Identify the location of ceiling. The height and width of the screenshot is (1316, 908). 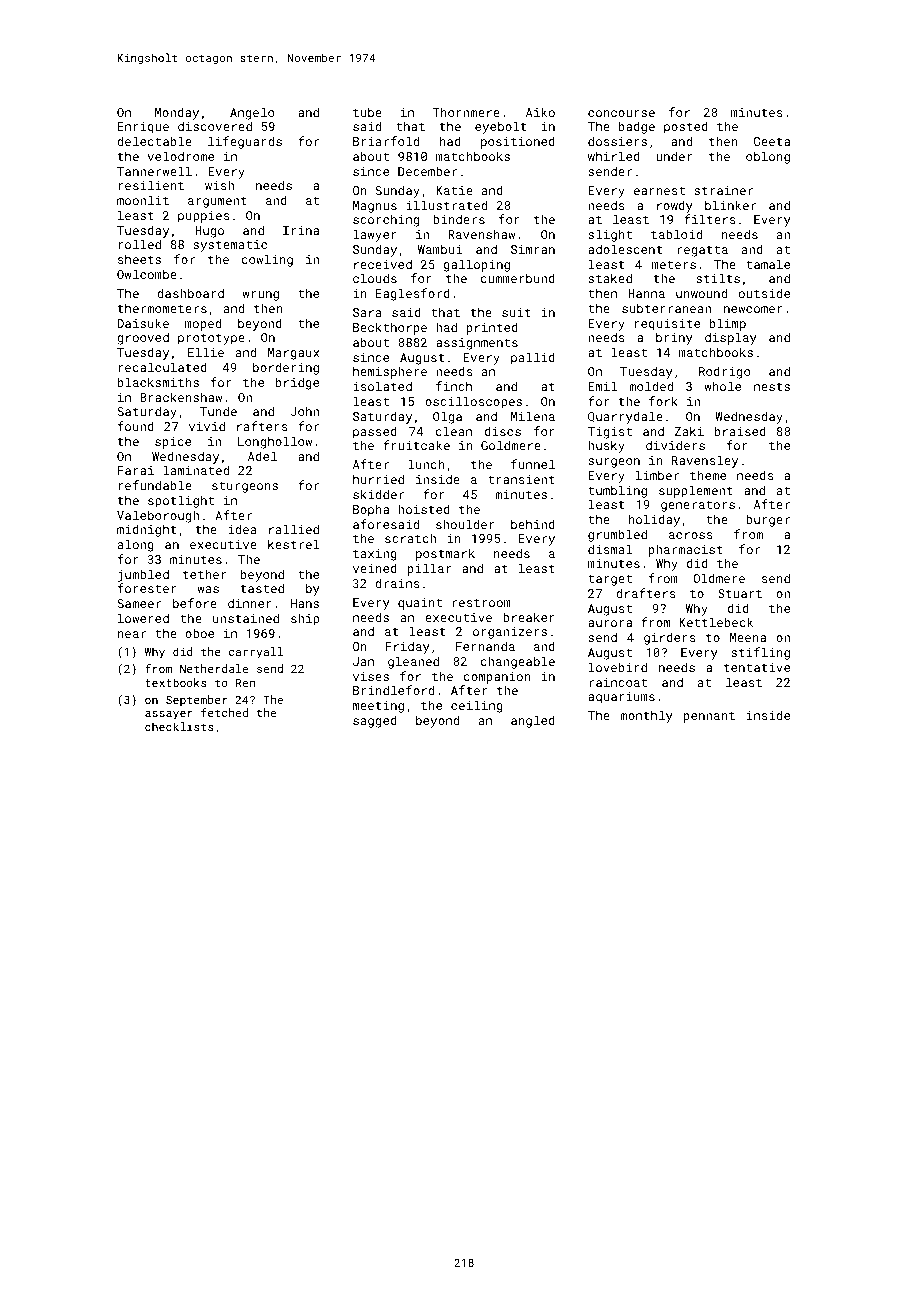
(477, 706).
